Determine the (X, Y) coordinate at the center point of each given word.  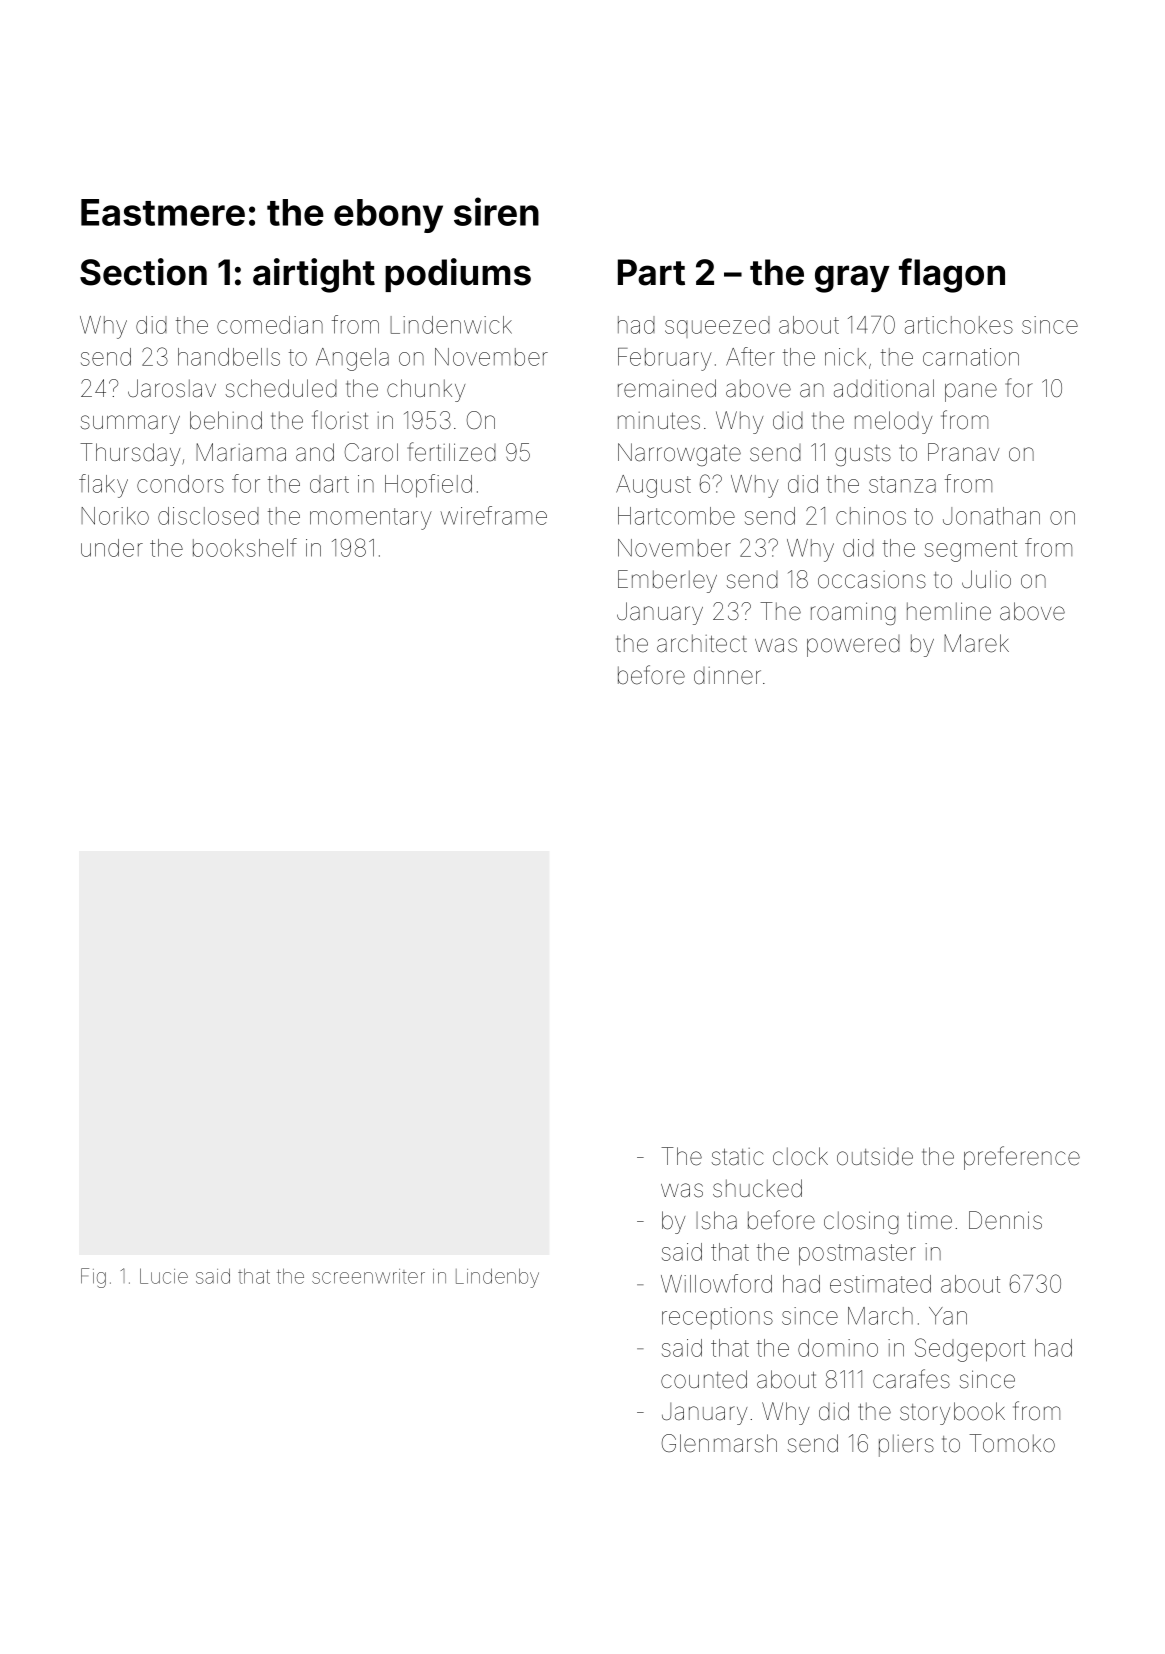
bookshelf (245, 547)
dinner (727, 676)
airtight (314, 275)
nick (845, 357)
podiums (458, 275)
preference (1022, 1158)
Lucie (164, 1276)
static (738, 1157)
